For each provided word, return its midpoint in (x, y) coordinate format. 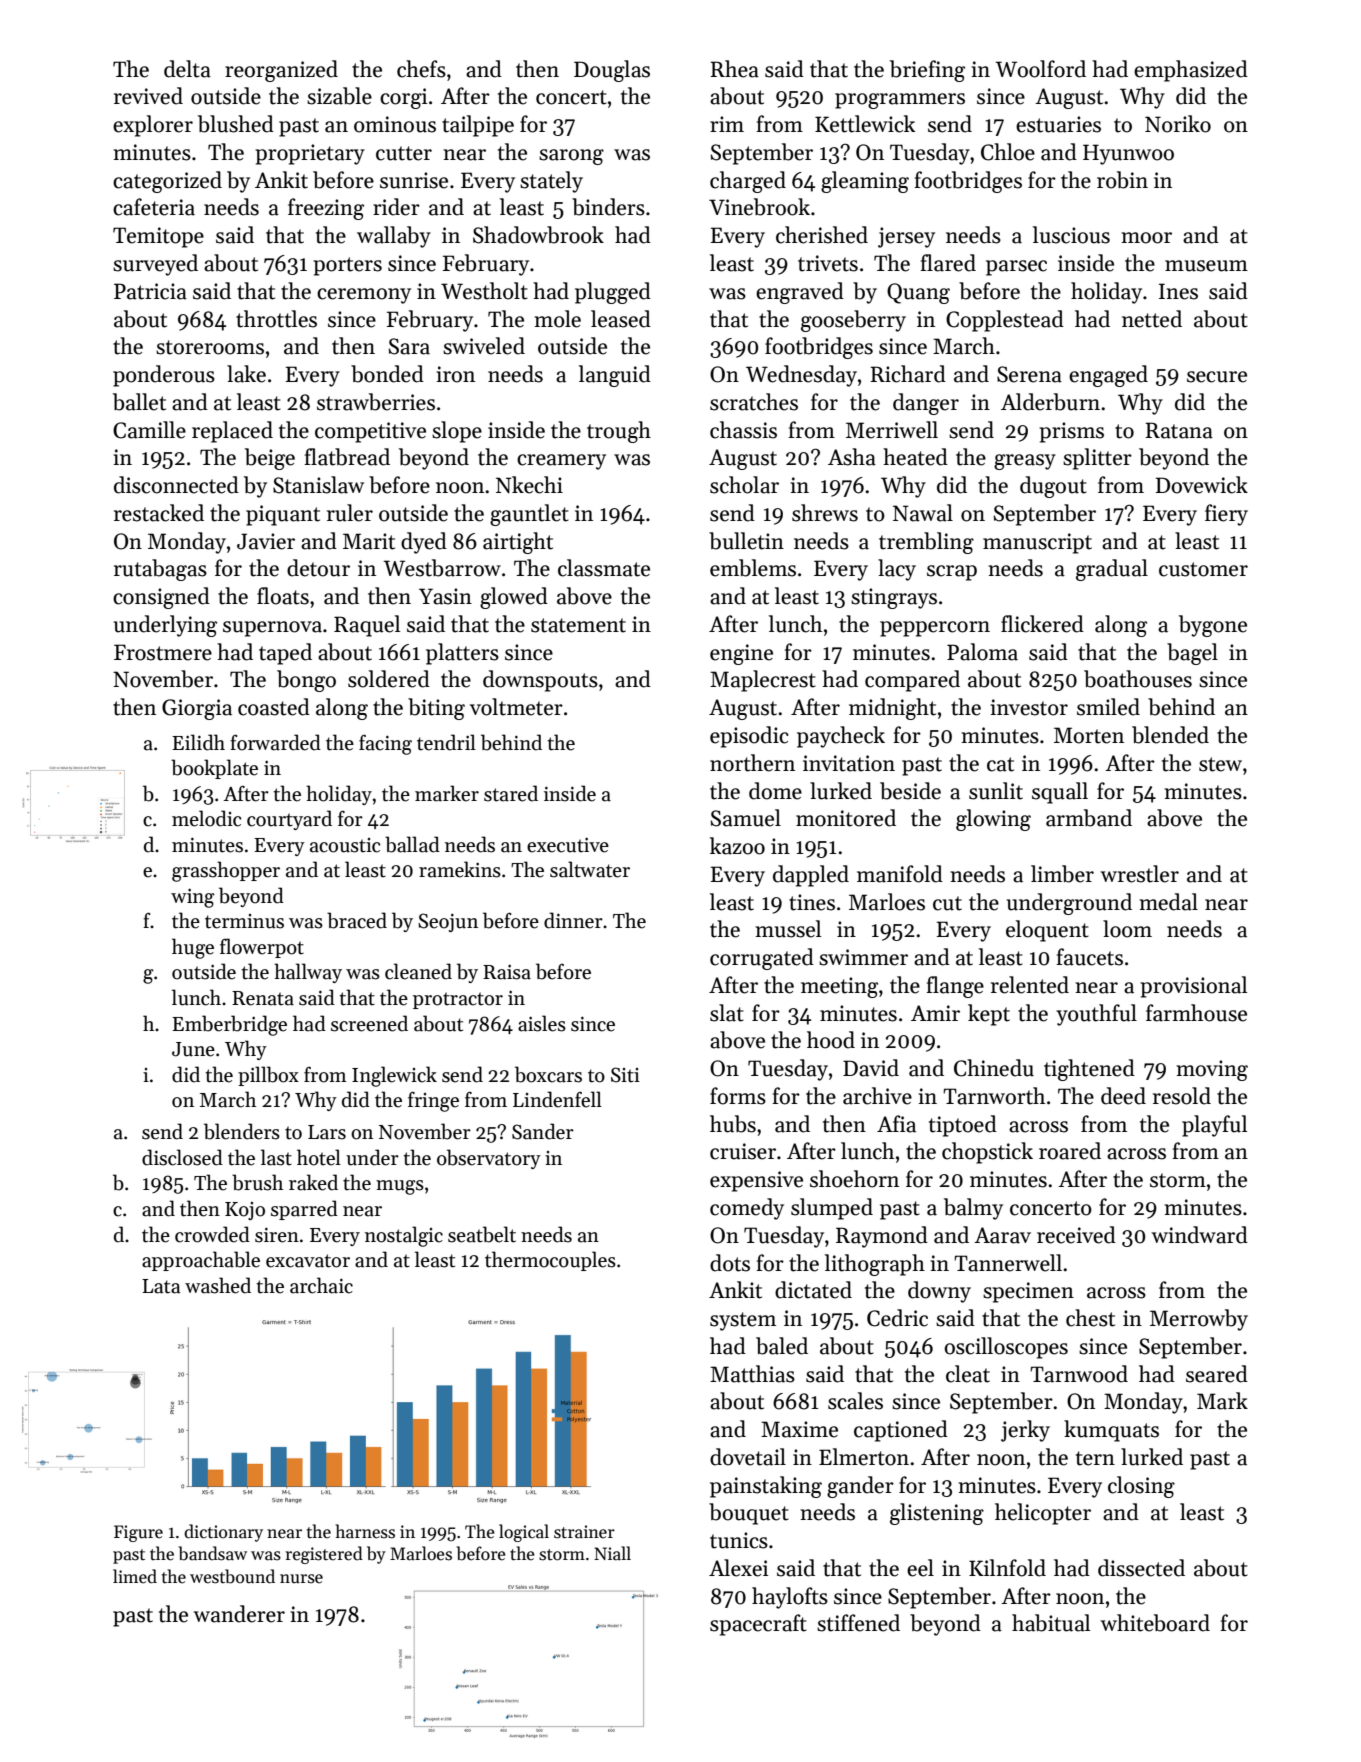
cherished (822, 235)
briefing (927, 71)
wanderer (239, 1614)
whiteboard (1155, 1623)
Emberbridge (229, 1025)
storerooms (210, 347)
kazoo (737, 846)
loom (1127, 929)
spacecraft (758, 1625)
